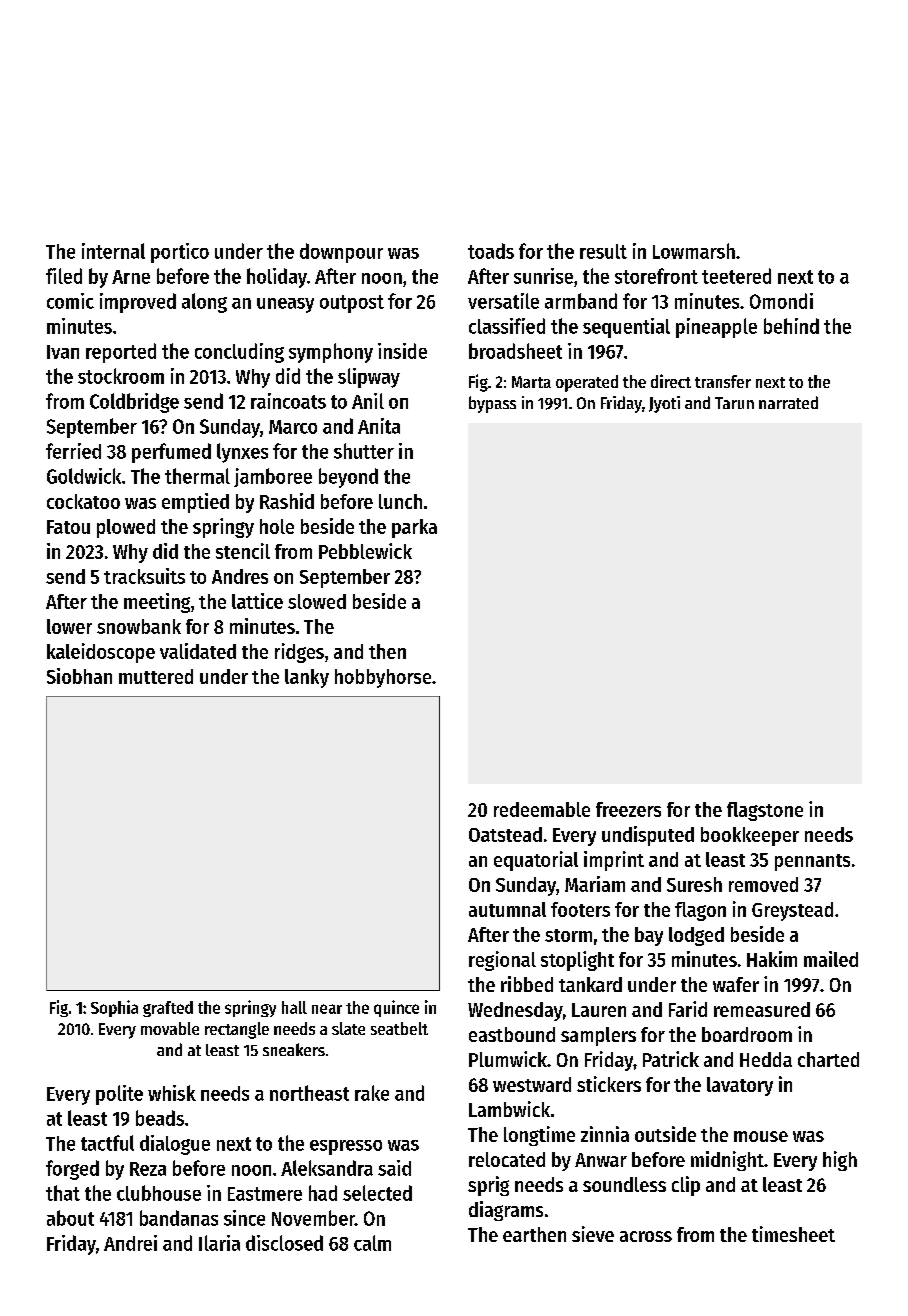  I want to click on internal, so click(113, 251).
